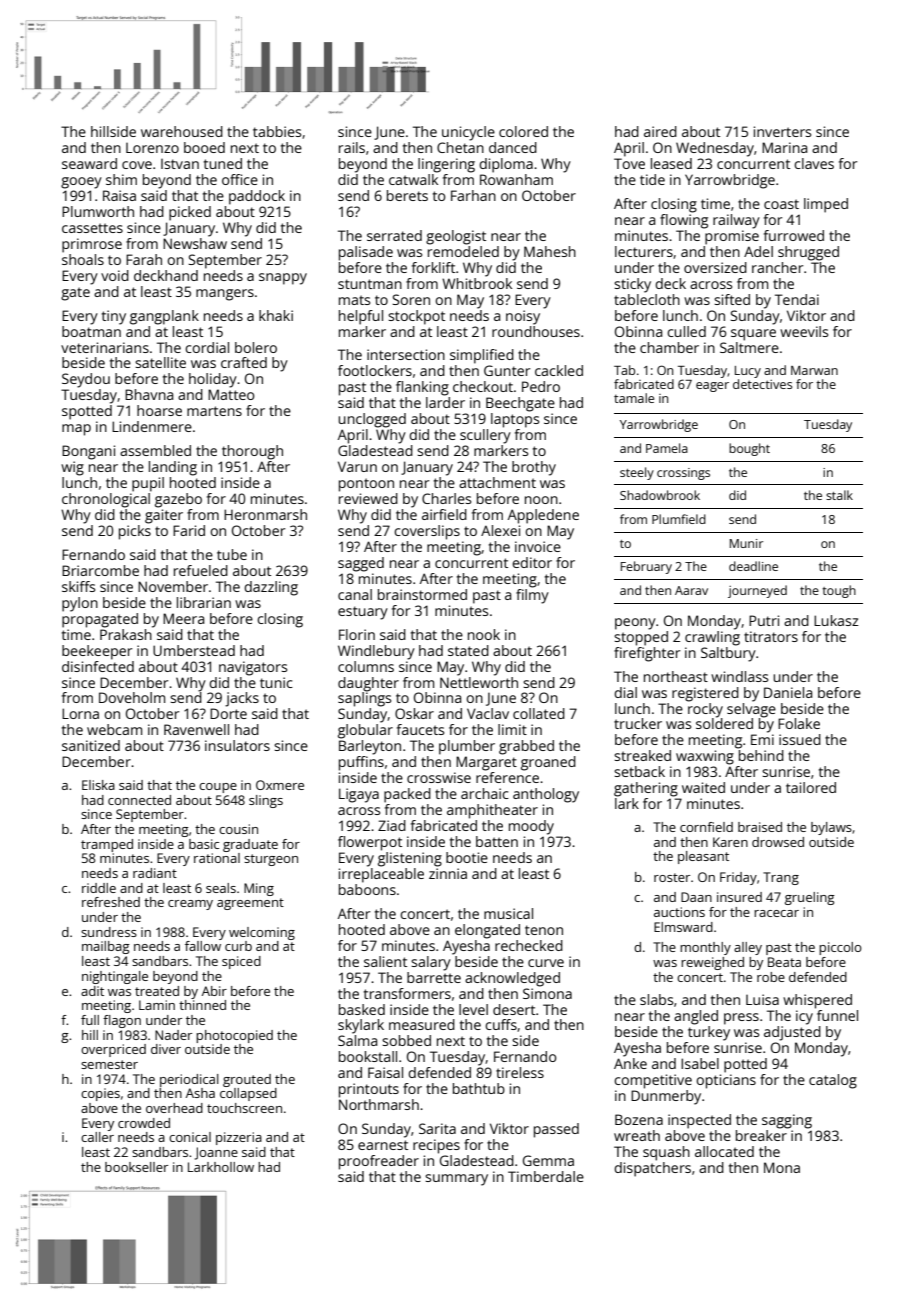 This screenshot has width=924, height=1308. Describe the element at coordinates (761, 1135) in the screenshot. I see `breaker` at that location.
